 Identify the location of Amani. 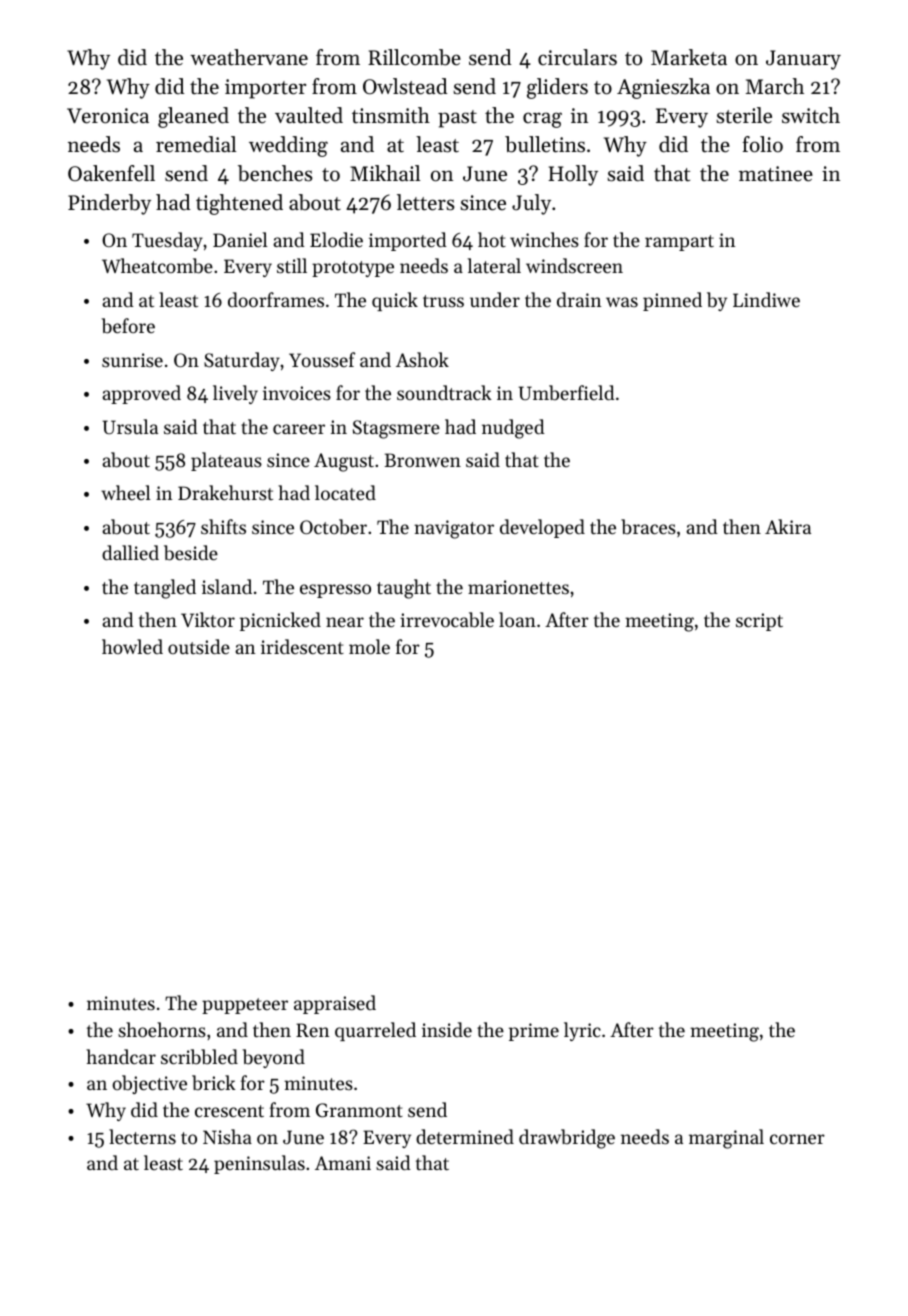
(343, 1163).
